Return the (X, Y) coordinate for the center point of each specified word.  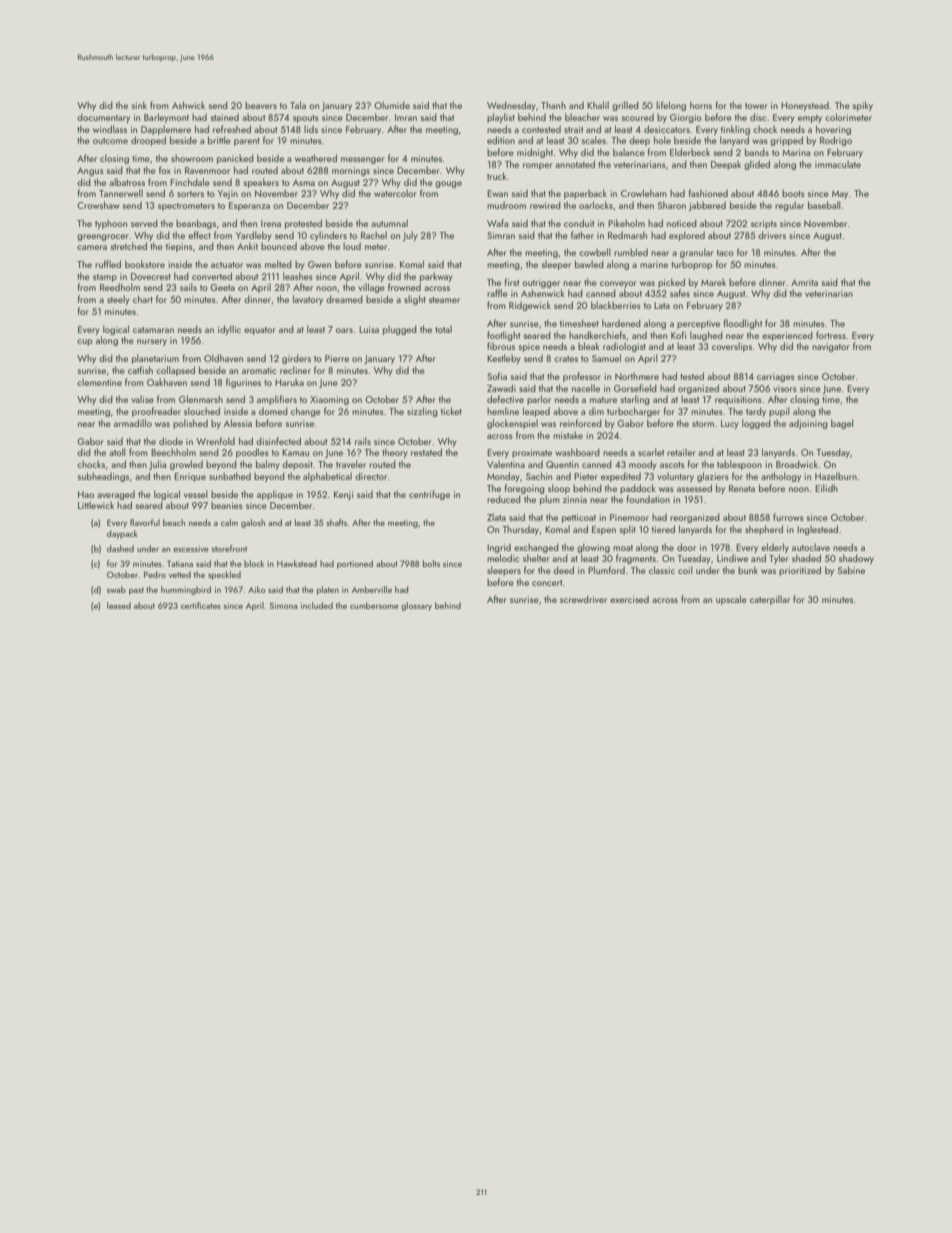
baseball (824, 205)
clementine (99, 382)
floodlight (743, 324)
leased (119, 605)
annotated (575, 164)
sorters (190, 194)
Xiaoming (329, 400)
